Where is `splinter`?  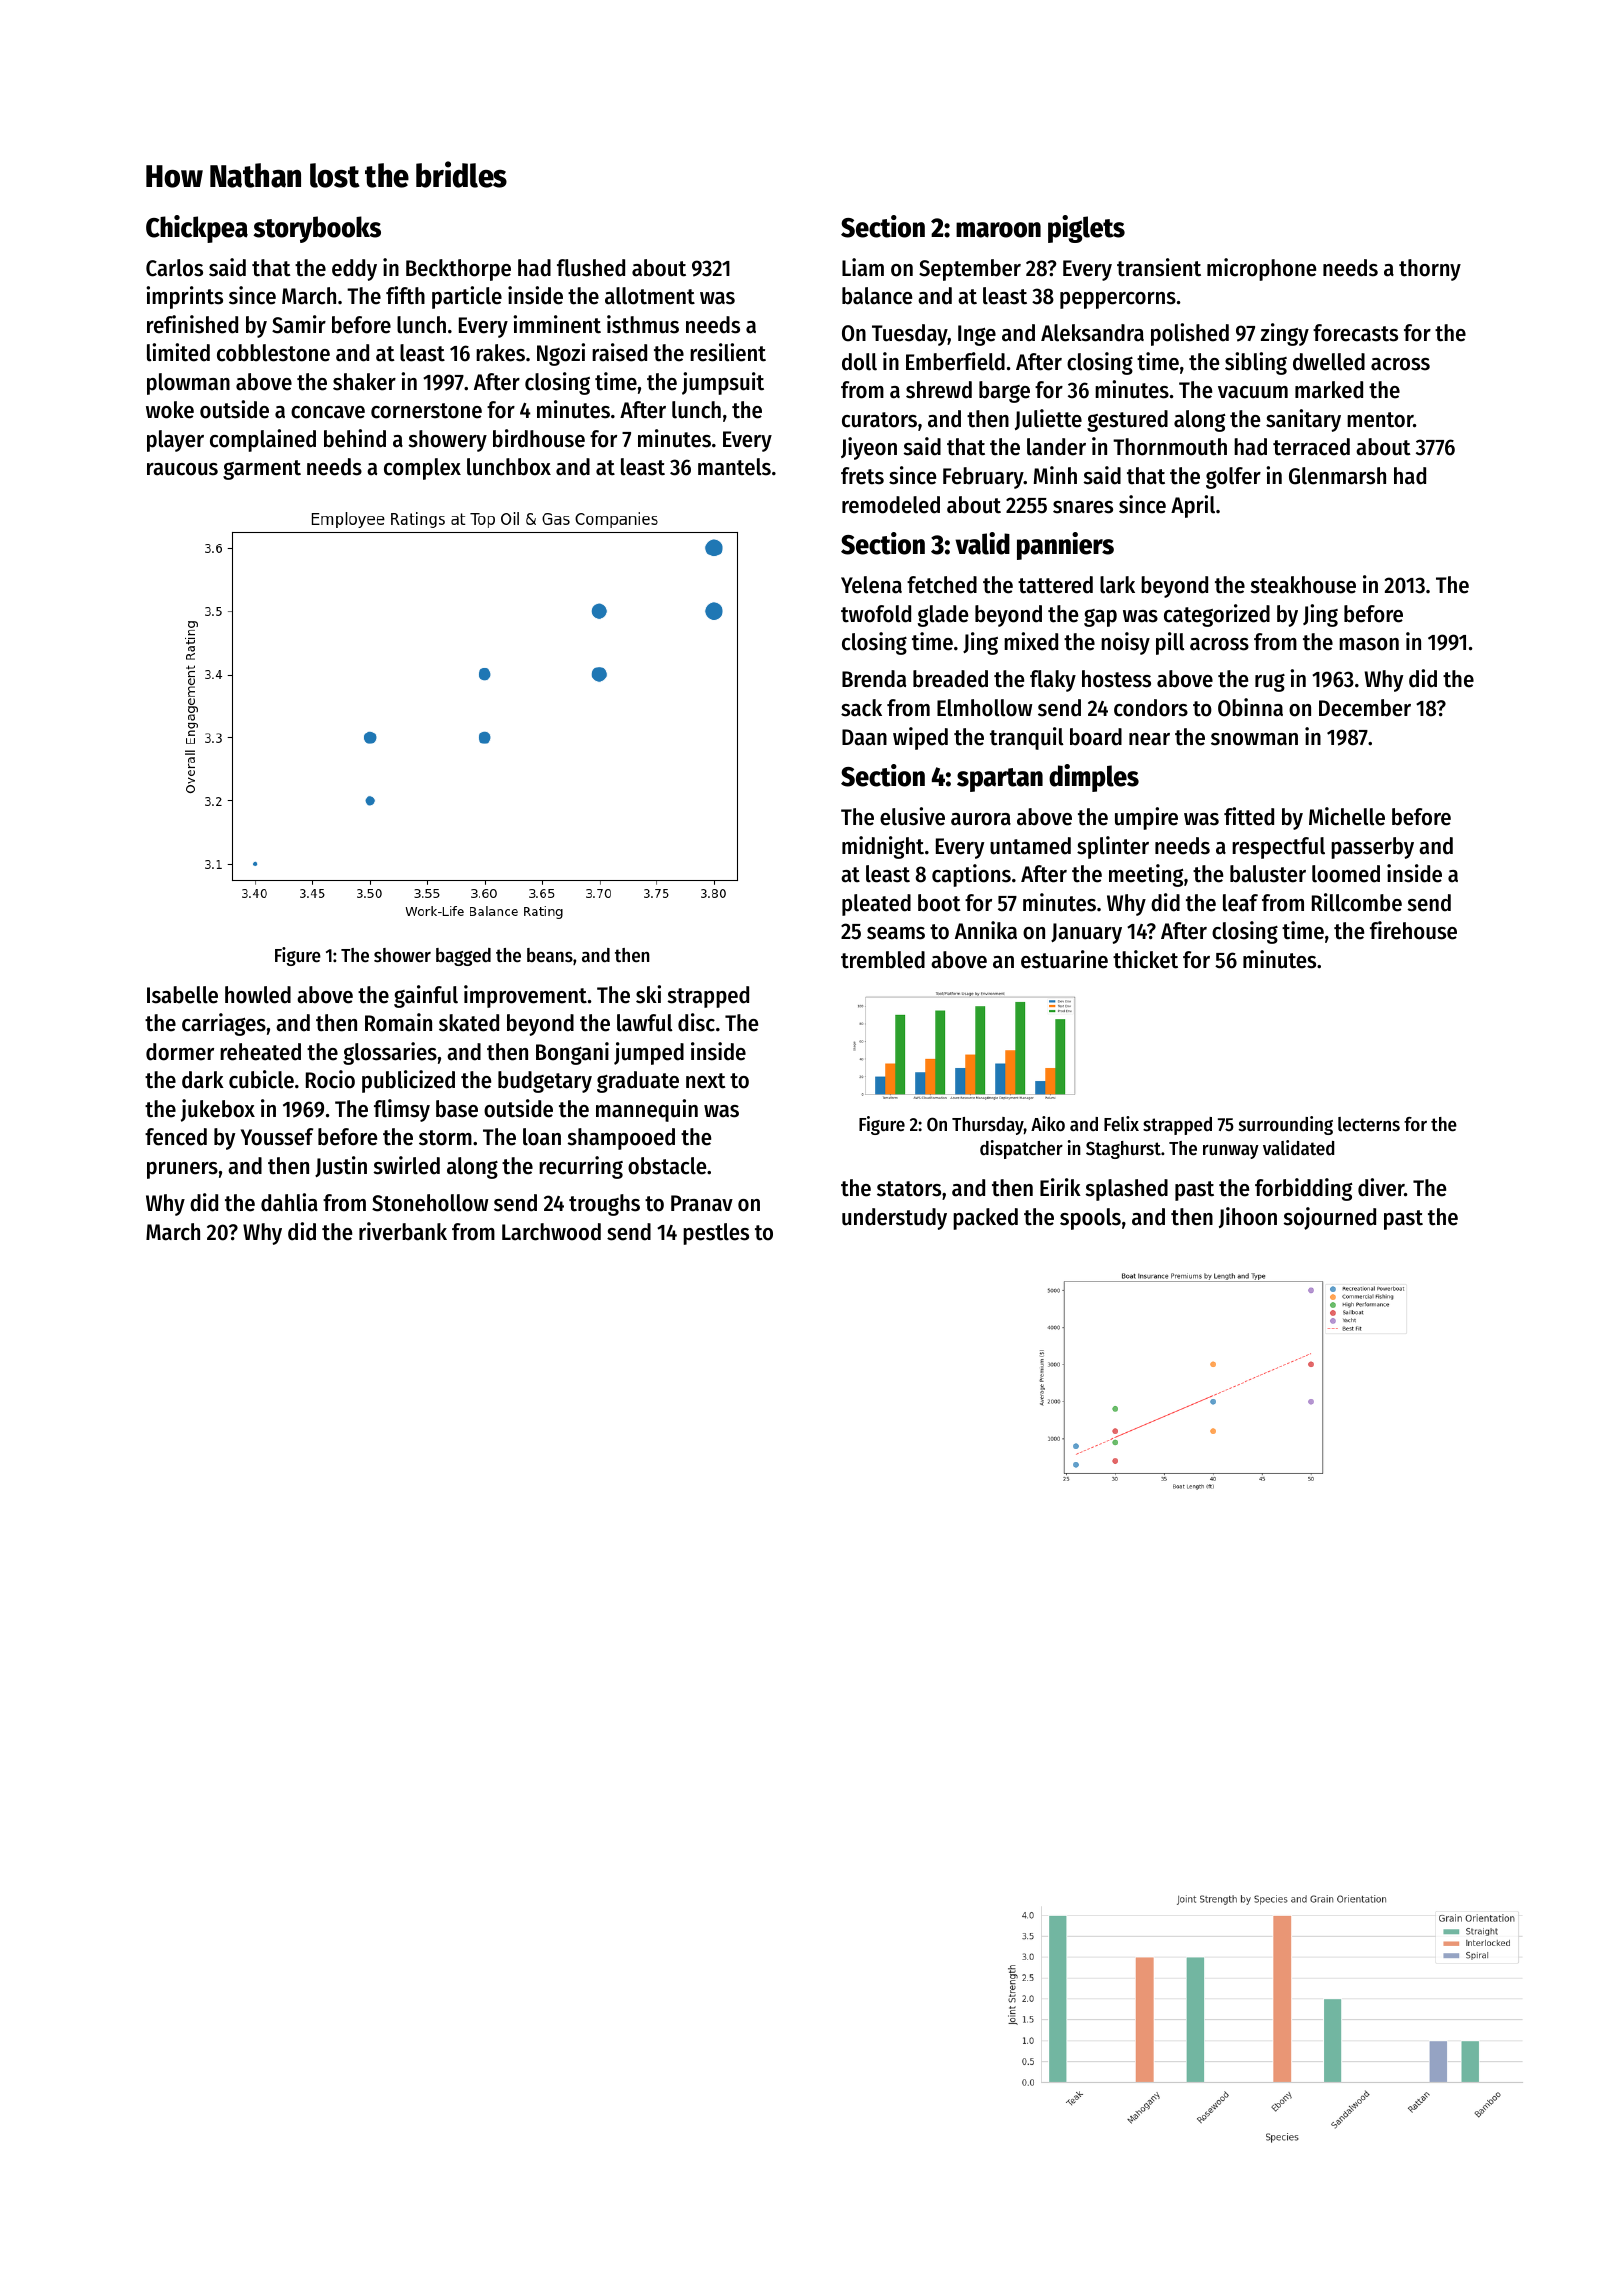 splinter is located at coordinates (1113, 847).
